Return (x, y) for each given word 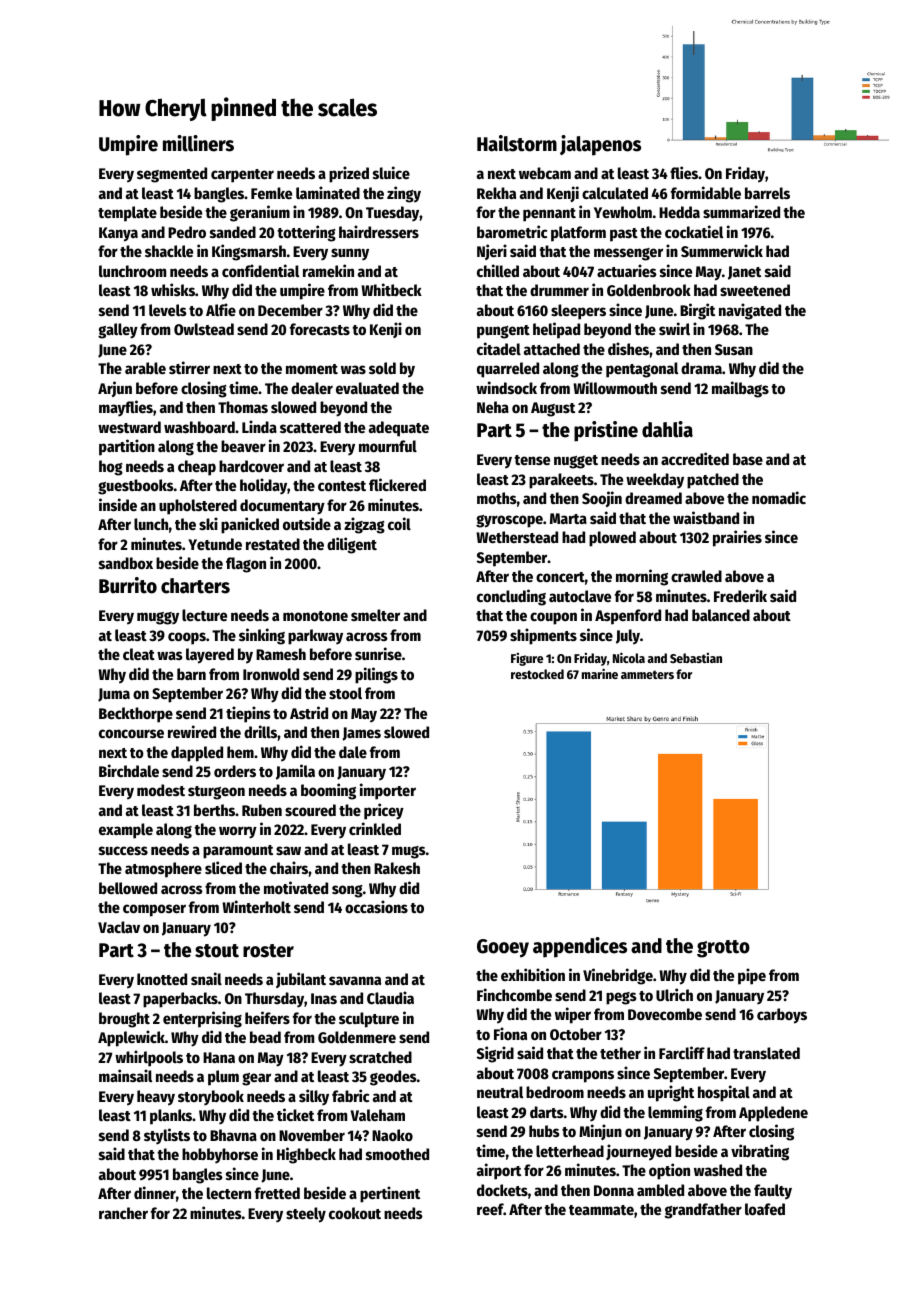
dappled (197, 754)
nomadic (779, 497)
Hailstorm (517, 143)
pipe (752, 976)
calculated (615, 193)
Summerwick (722, 250)
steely (306, 1215)
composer (154, 910)
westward (129, 427)
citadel (499, 348)
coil (399, 523)
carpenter (242, 176)
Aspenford (628, 617)
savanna (355, 980)
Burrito (128, 585)
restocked (537, 674)
